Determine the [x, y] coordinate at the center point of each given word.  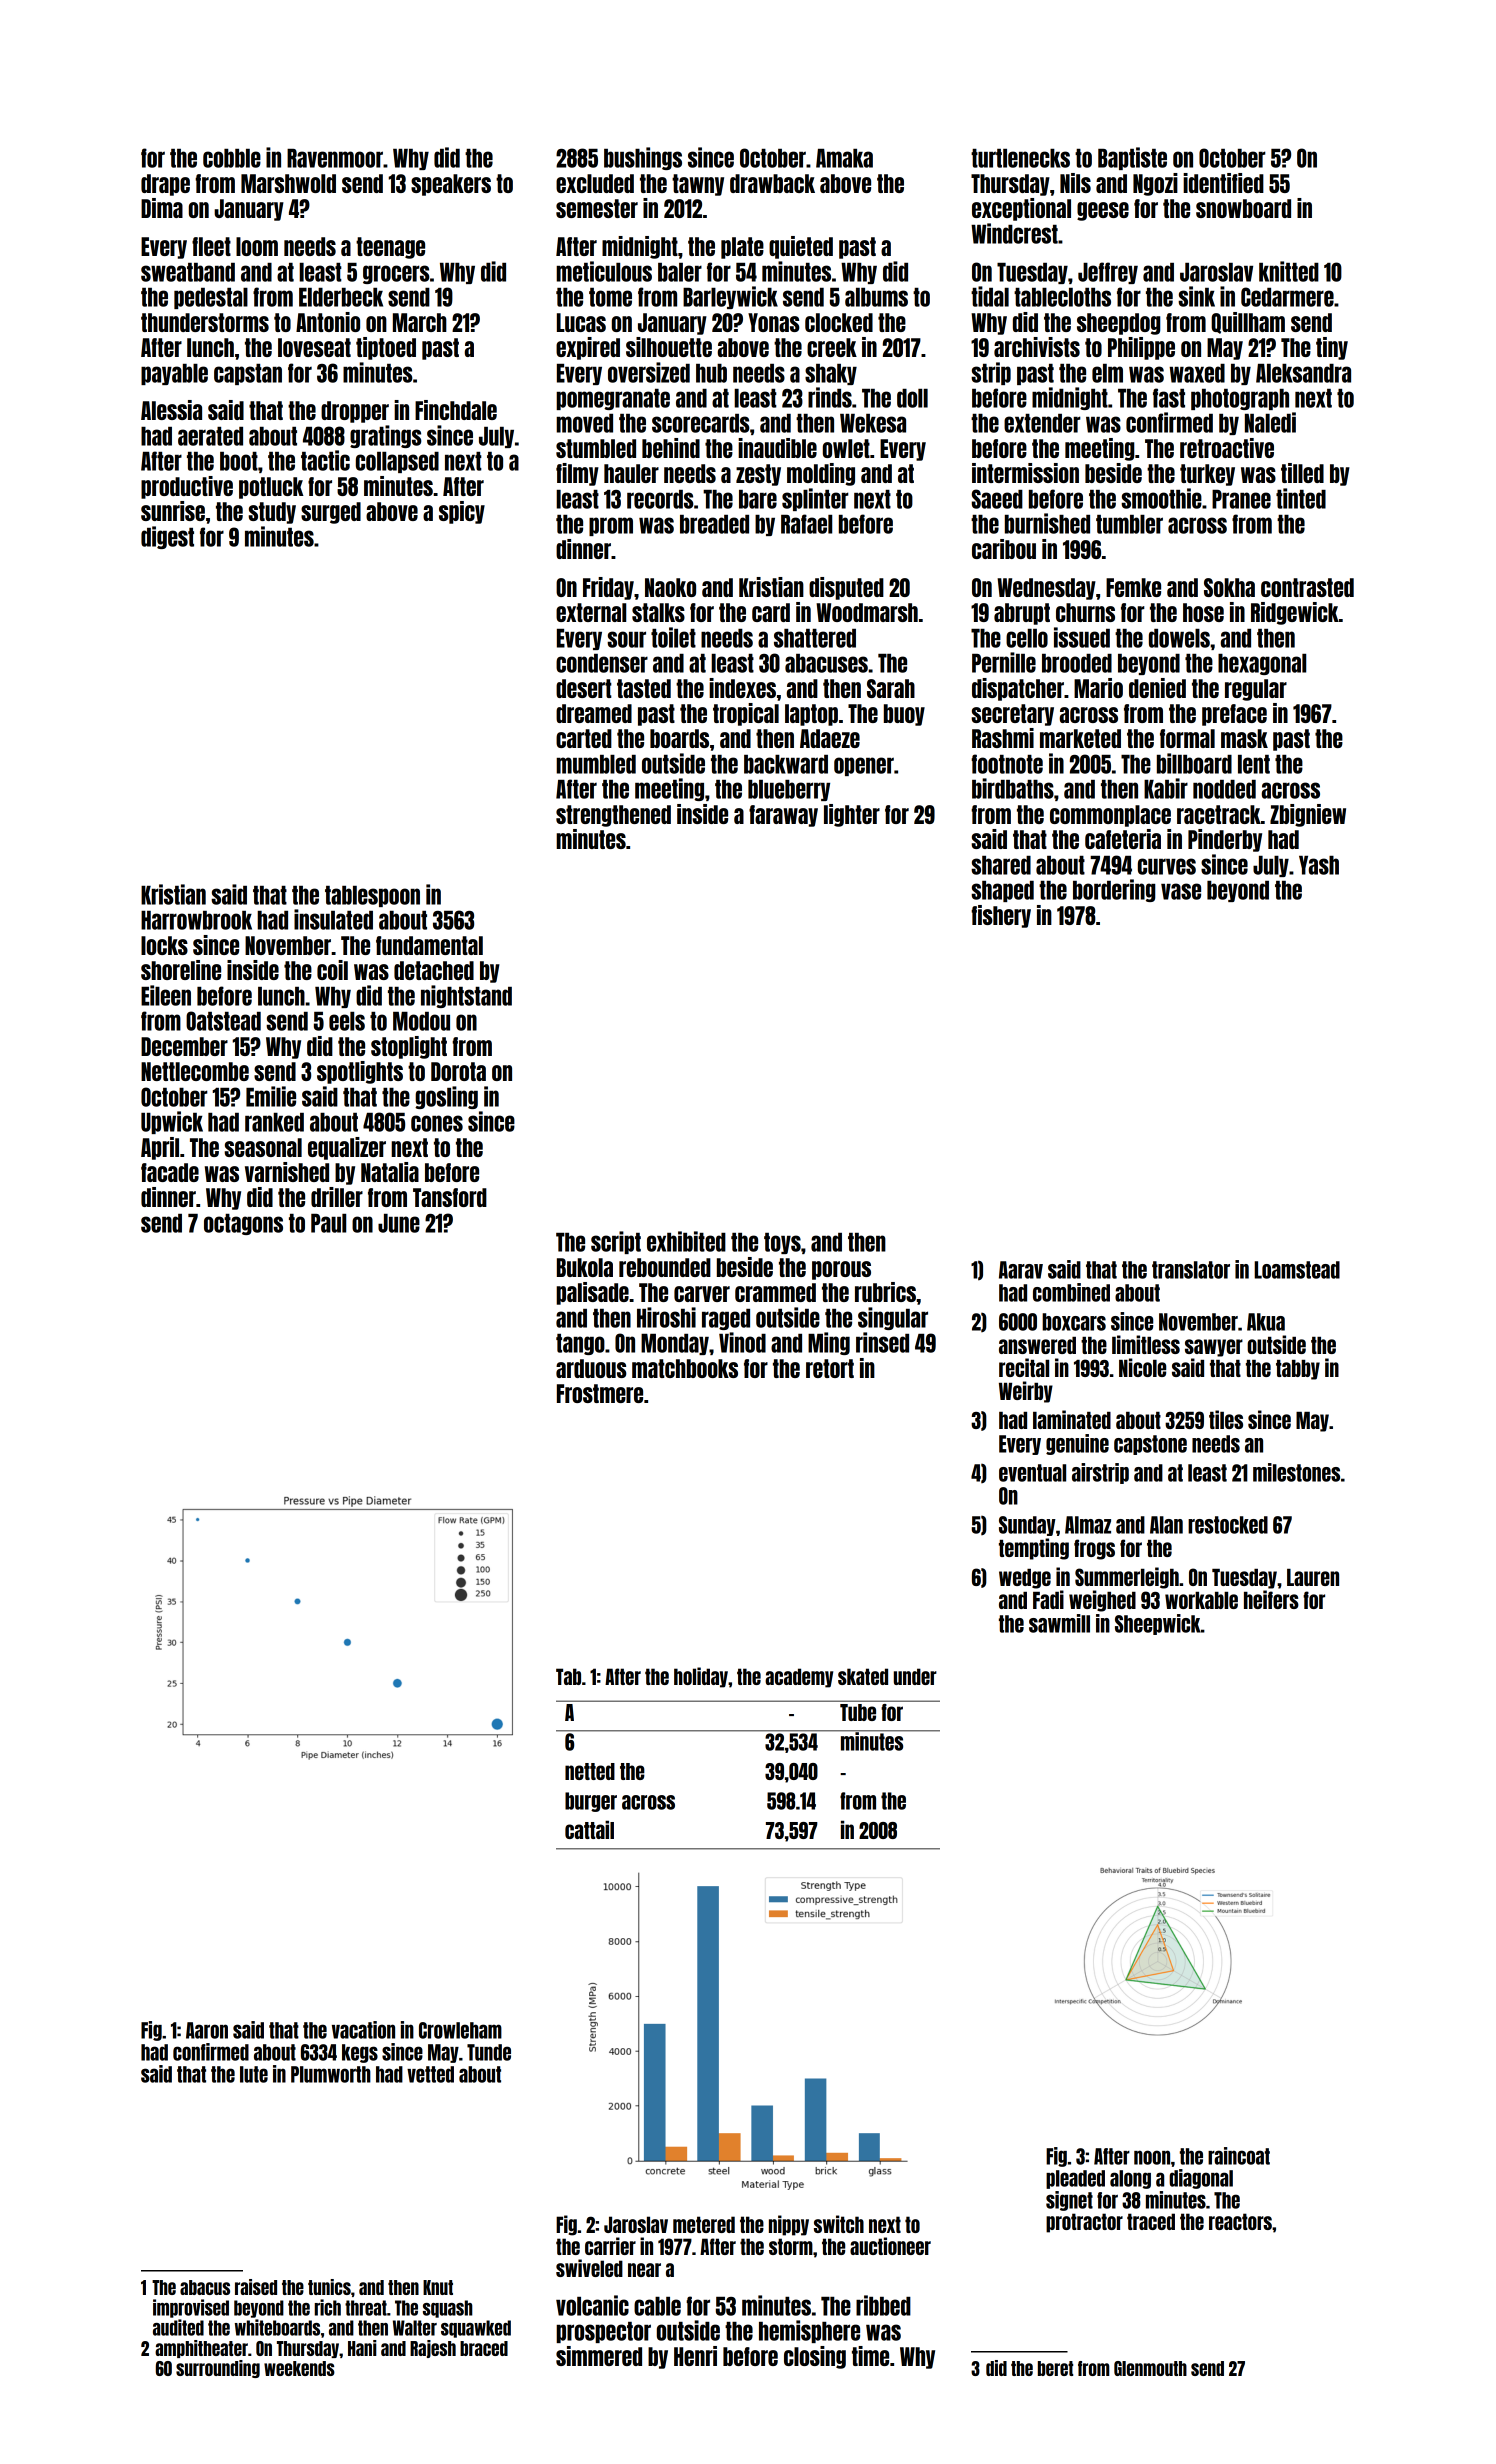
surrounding [218, 2369]
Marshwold [288, 183]
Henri [695, 2356]
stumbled [596, 448]
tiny [1332, 348]
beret [1055, 2368]
